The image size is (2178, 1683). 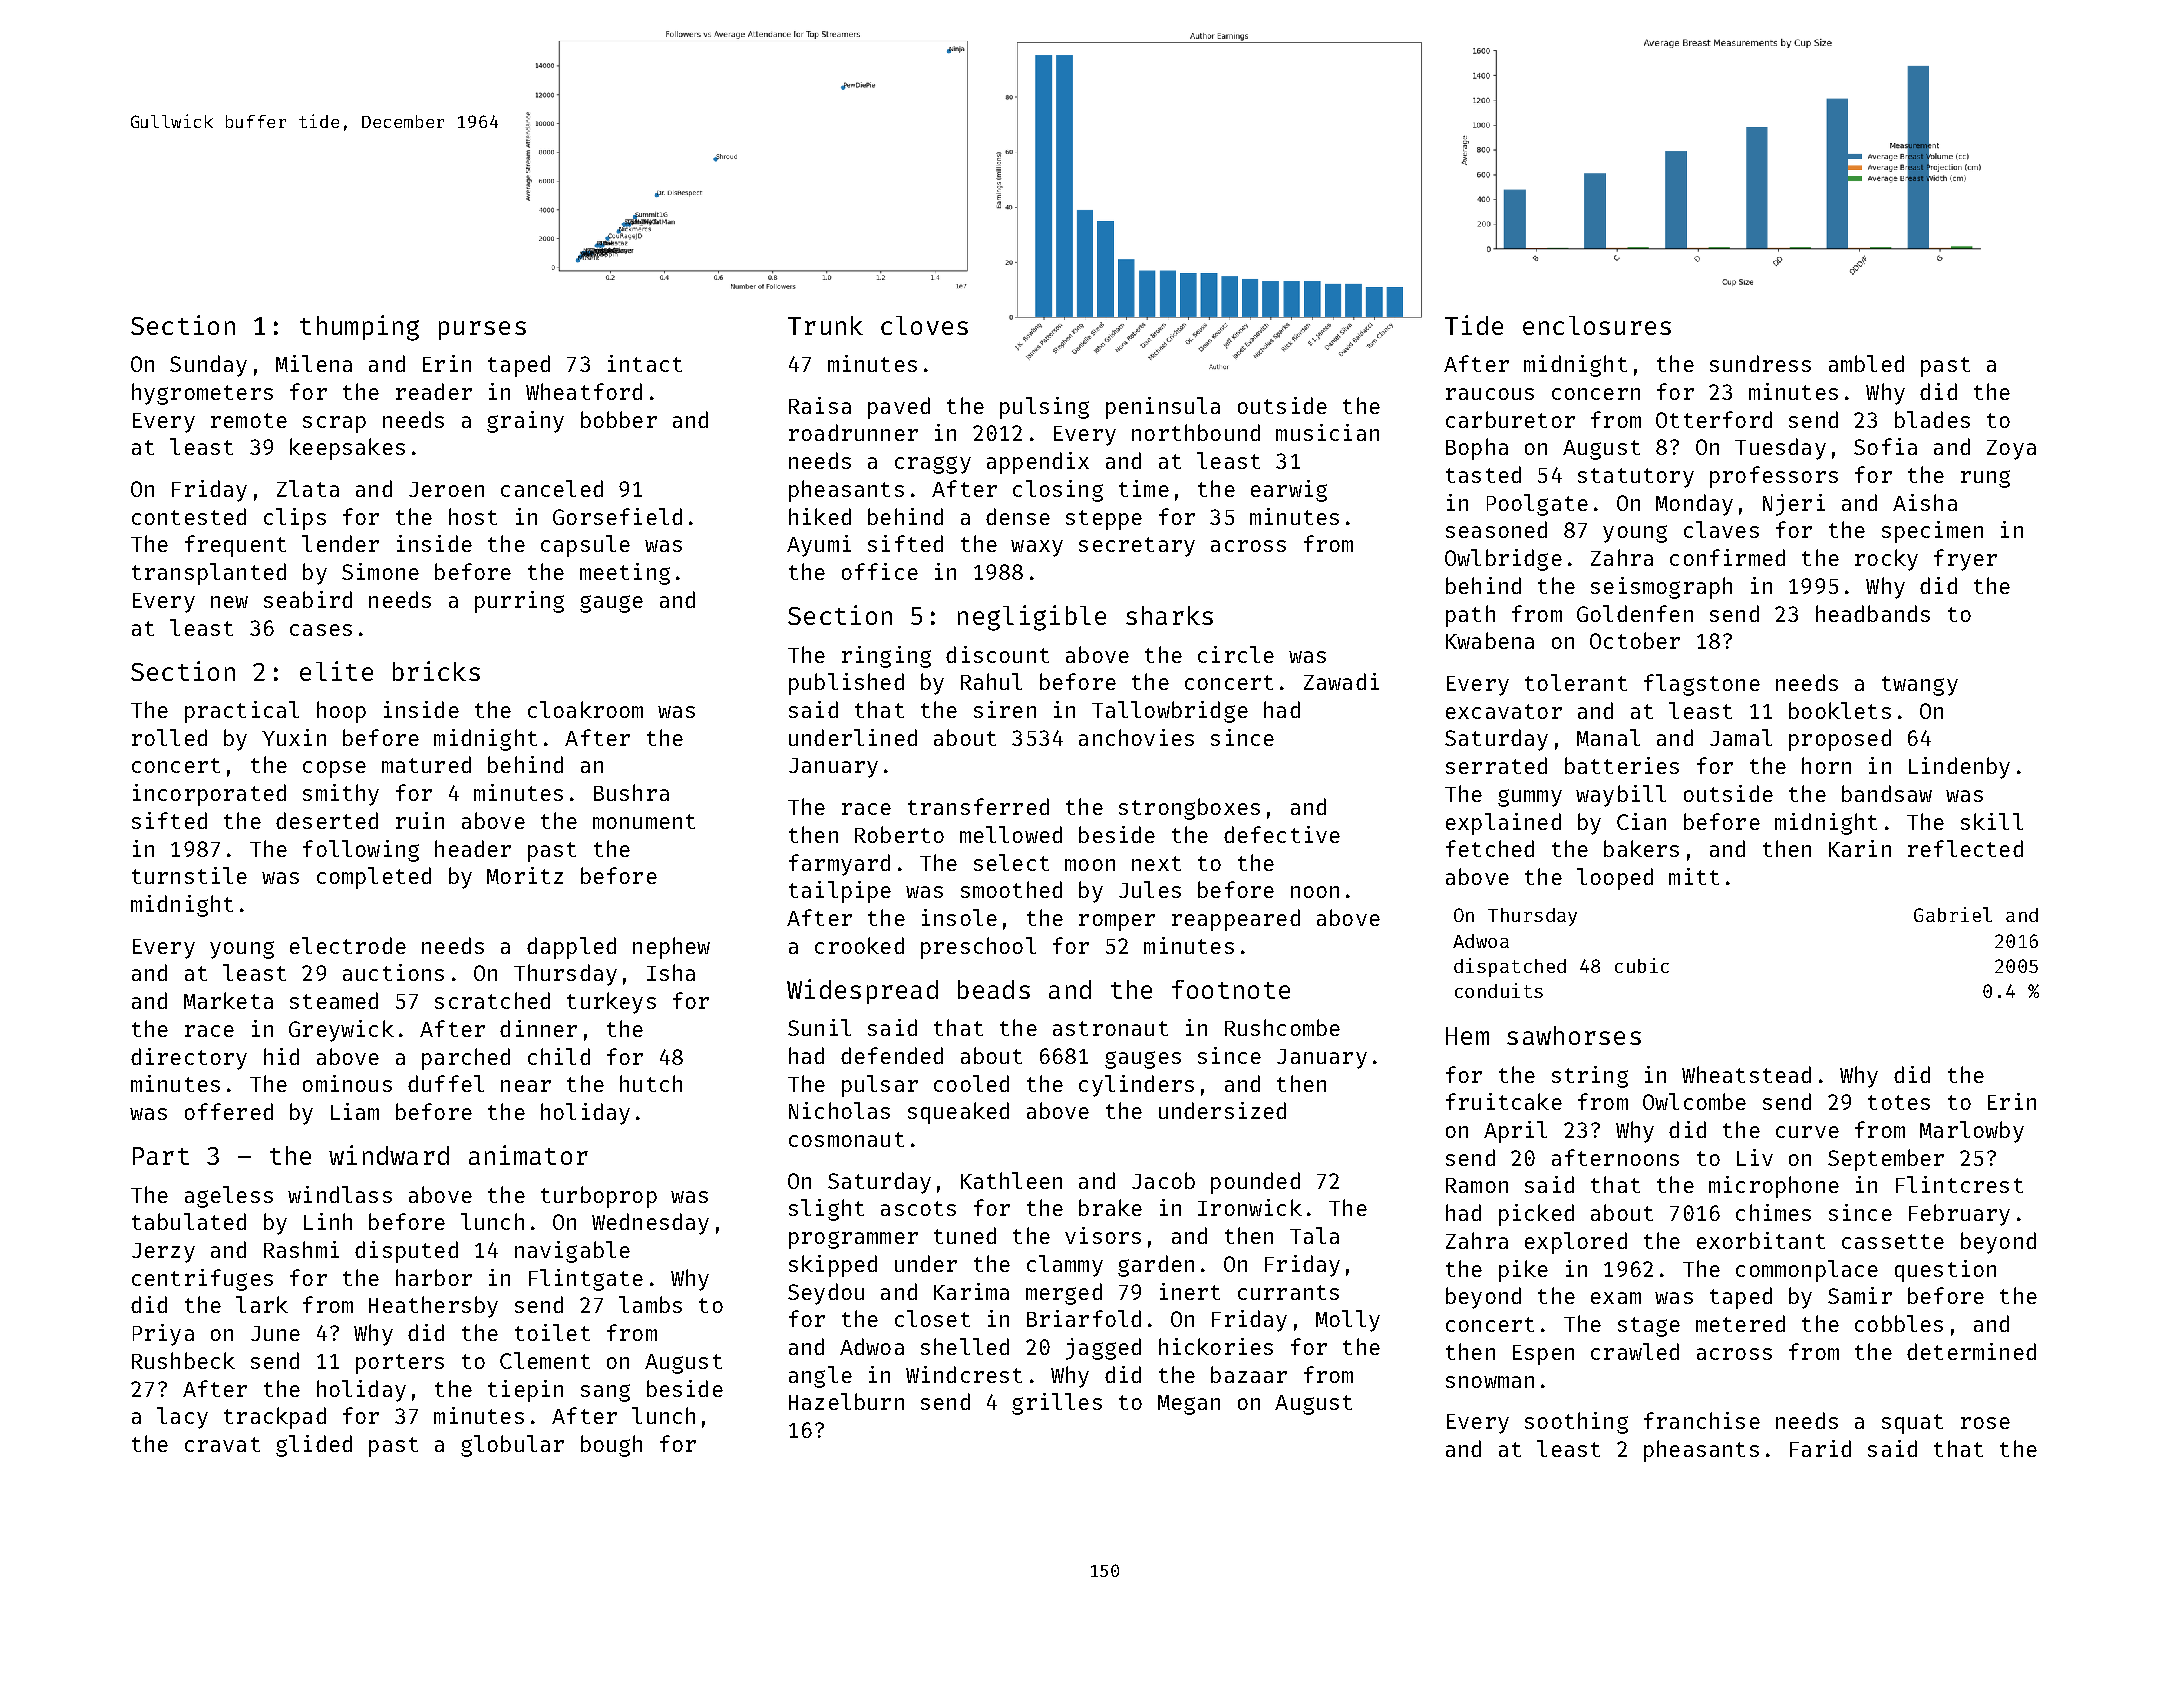 I want to click on enclosures, so click(x=1597, y=325).
